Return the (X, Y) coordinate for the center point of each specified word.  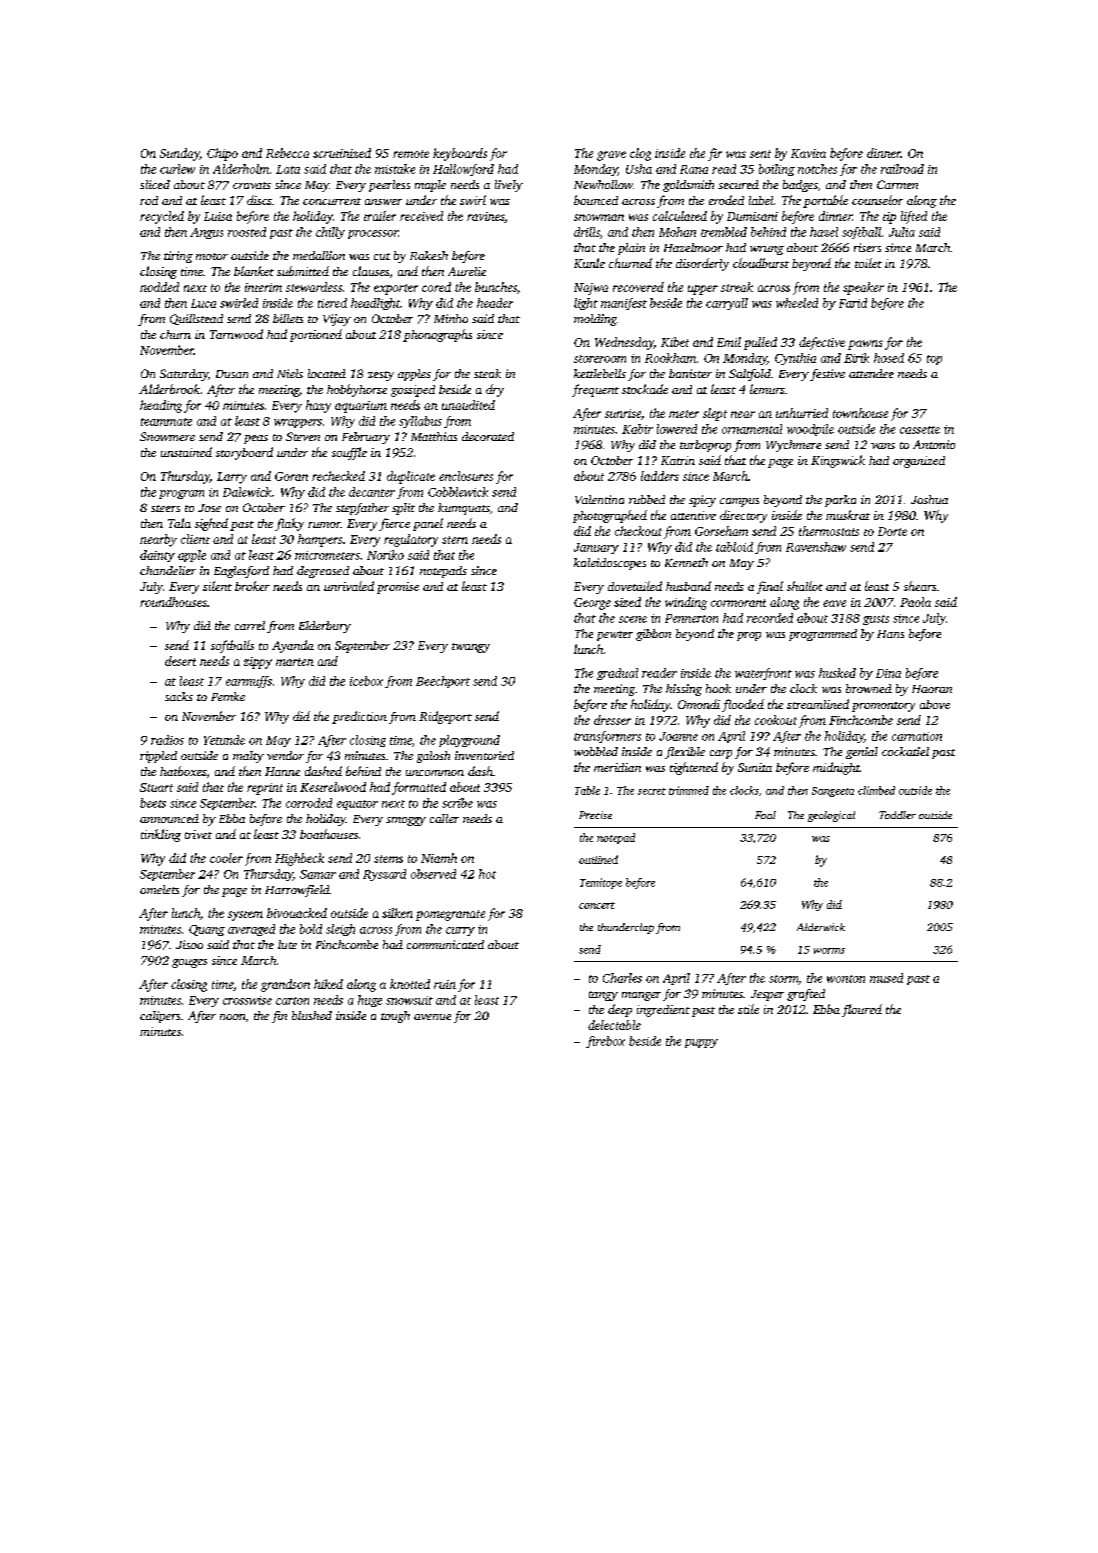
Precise (595, 815)
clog (640, 154)
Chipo (222, 154)
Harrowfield (297, 891)
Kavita (808, 153)
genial (862, 753)
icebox (366, 681)
